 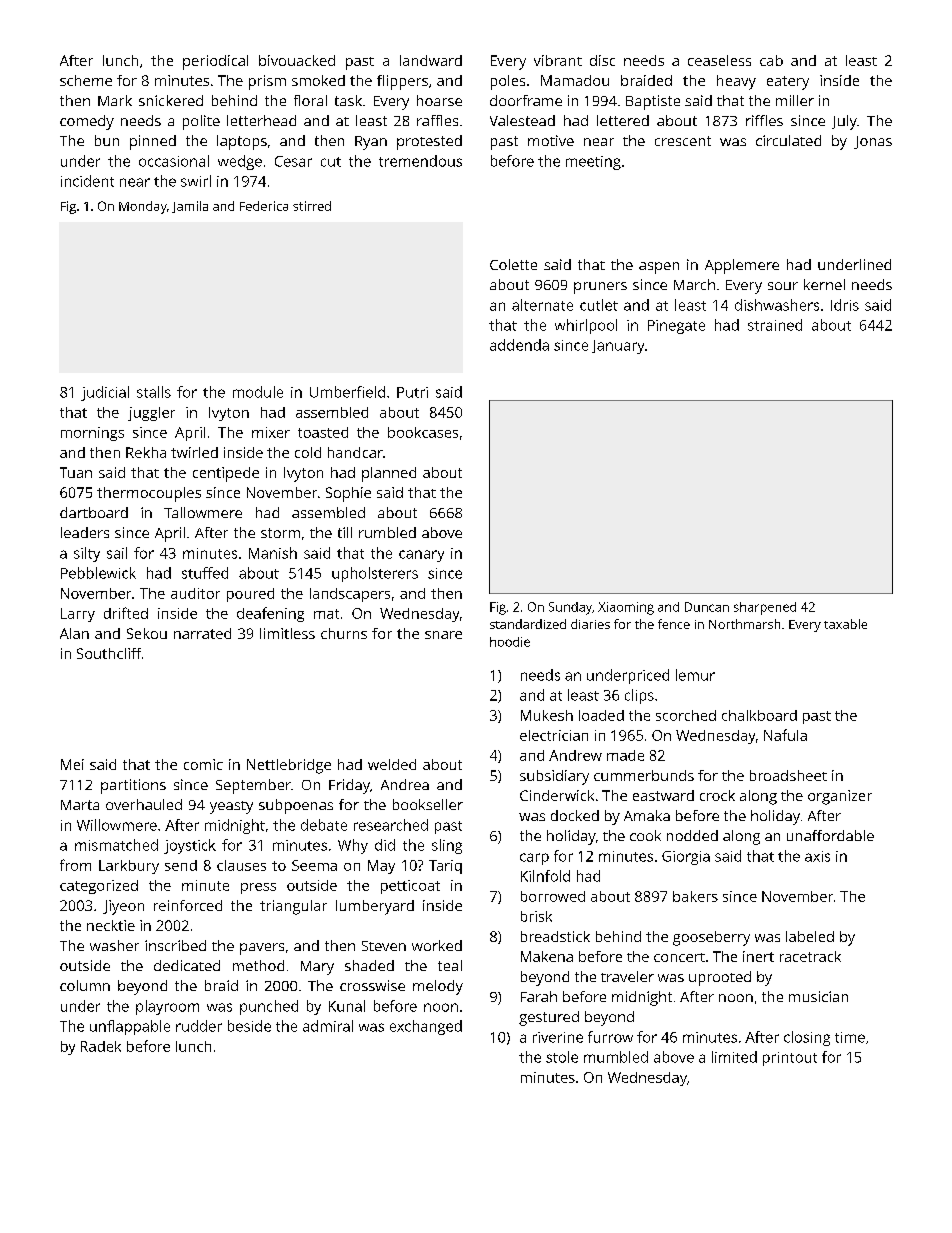 I want to click on axis, so click(x=817, y=856).
